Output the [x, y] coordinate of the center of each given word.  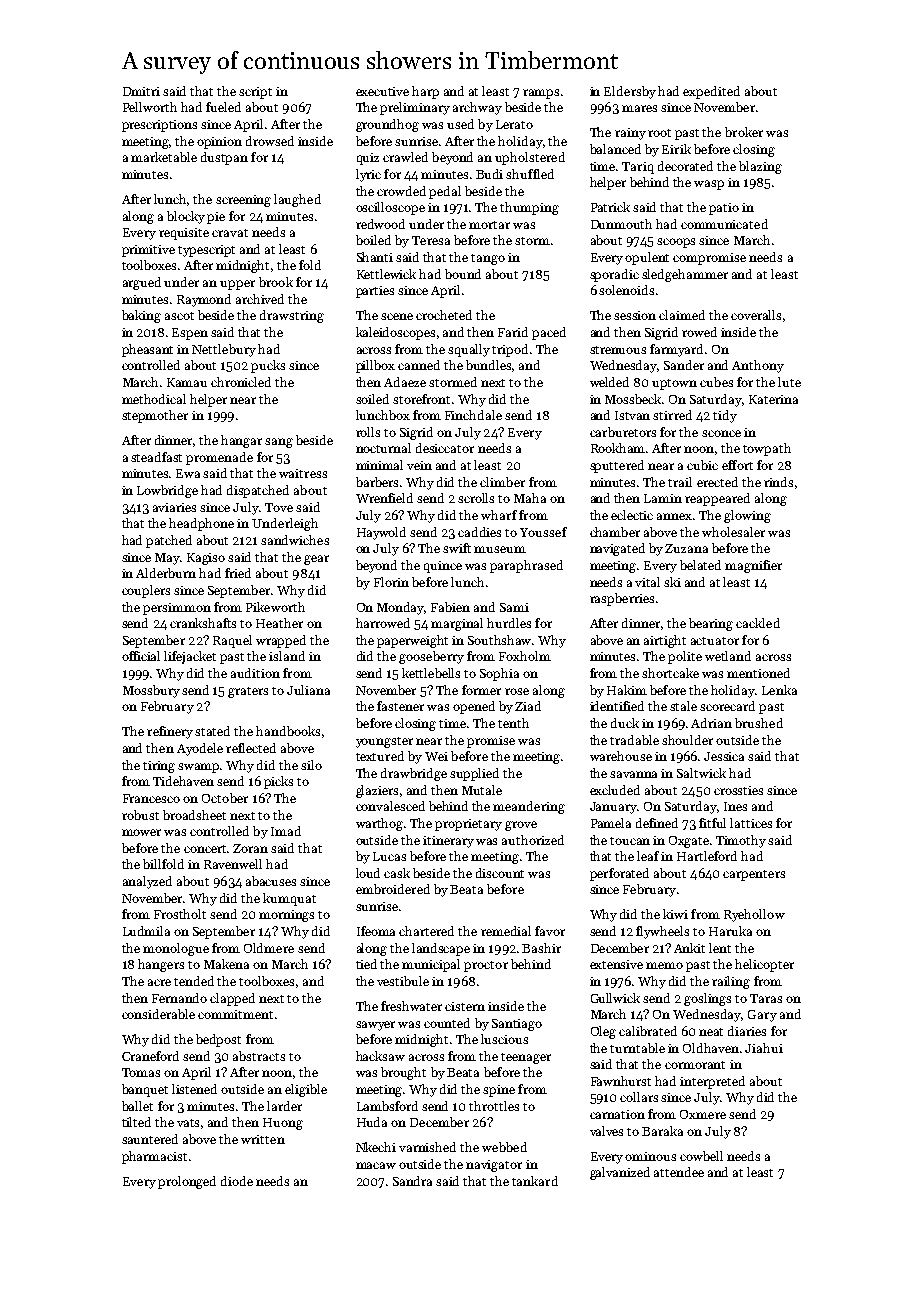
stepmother [155, 416]
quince [443, 567]
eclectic [632, 515]
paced [549, 333]
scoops [676, 243]
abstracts [259, 1056]
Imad [286, 831]
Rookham [618, 448]
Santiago [517, 1025]
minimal [379, 465]
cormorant [695, 1065]
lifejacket [190, 657]
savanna [633, 774]
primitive [148, 251]
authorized [533, 840]
